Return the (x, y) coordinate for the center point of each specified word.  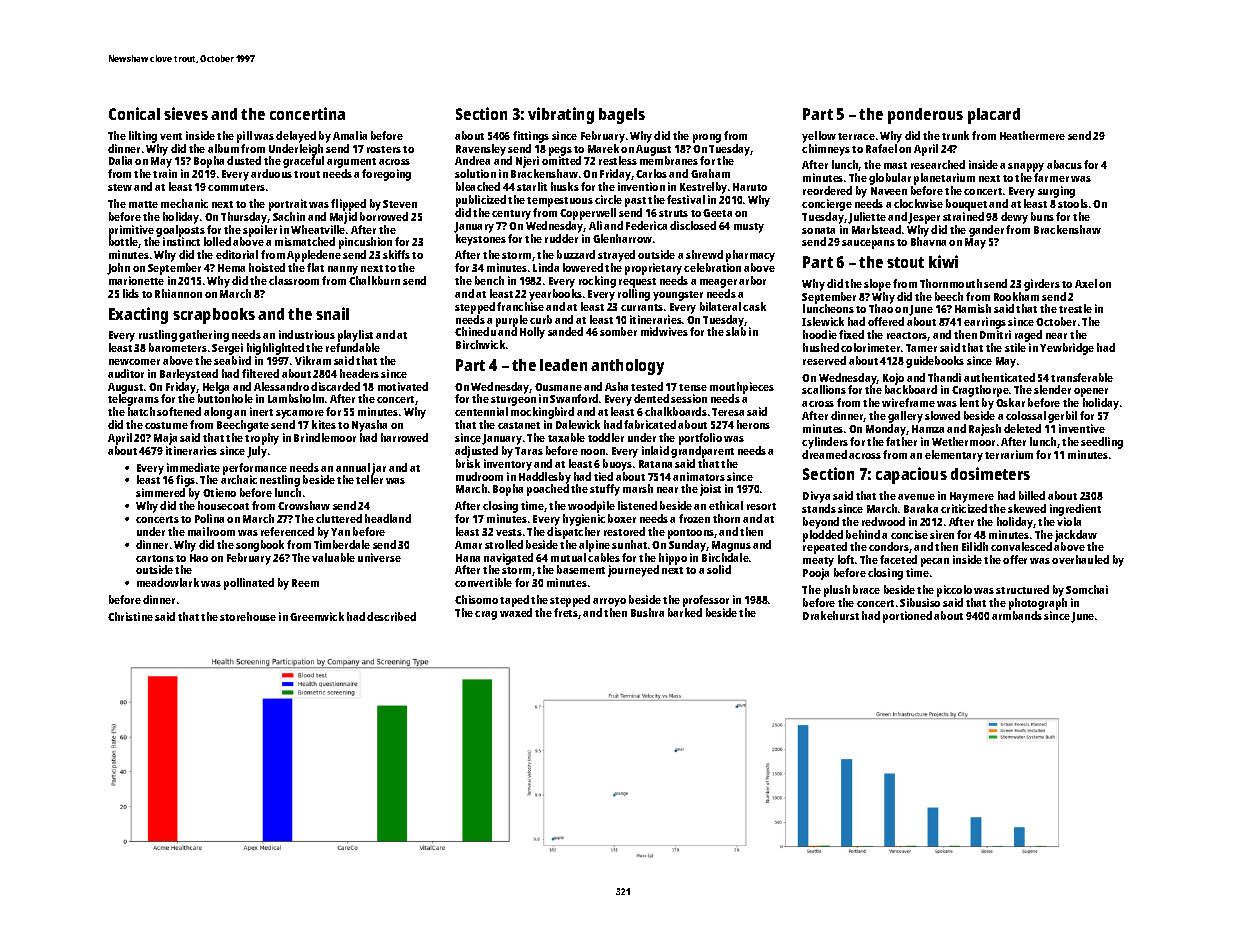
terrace (856, 136)
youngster (678, 296)
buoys (617, 465)
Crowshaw (304, 505)
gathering (204, 336)
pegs (560, 152)
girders (1042, 285)
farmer (1051, 177)
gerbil (1062, 417)
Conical (134, 113)
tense (693, 387)
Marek (603, 148)
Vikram (313, 360)
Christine (130, 616)
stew (120, 187)
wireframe (908, 402)
